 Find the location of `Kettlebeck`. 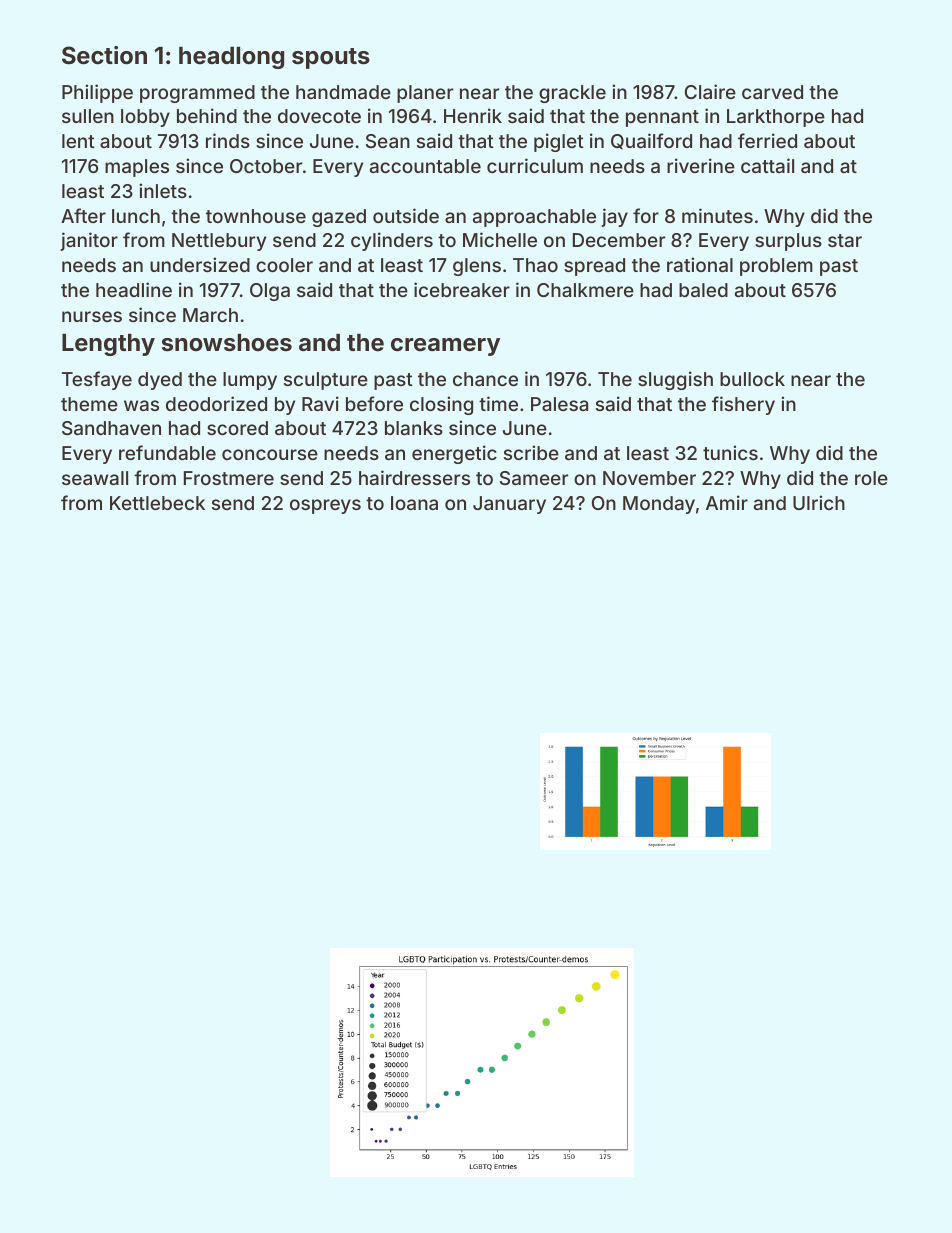

Kettlebeck is located at coordinates (157, 503).
